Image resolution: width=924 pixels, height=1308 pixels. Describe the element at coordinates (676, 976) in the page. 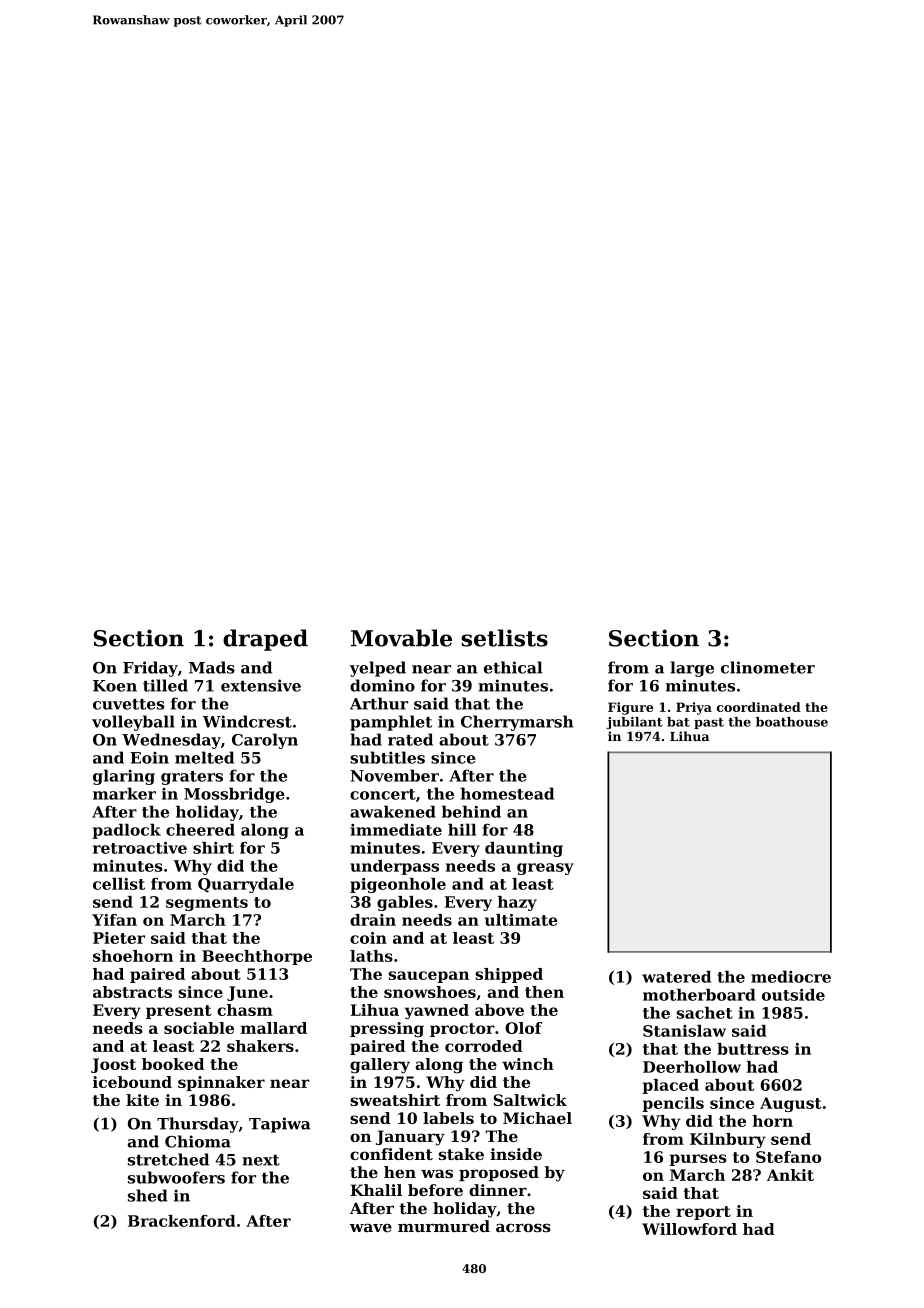

I see `watered` at that location.
